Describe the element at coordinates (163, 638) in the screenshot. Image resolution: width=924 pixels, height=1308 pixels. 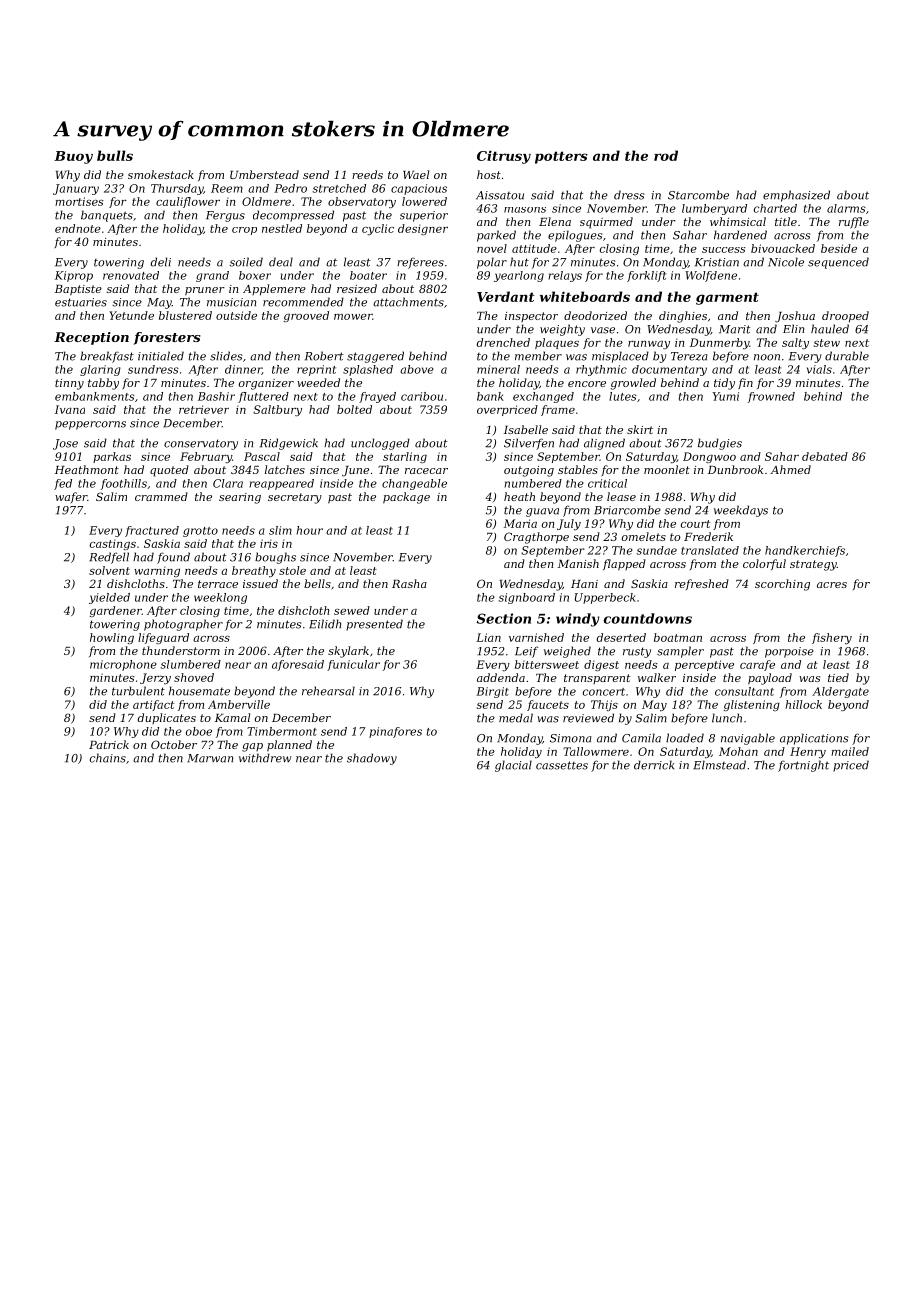
I see `lifeguard` at that location.
